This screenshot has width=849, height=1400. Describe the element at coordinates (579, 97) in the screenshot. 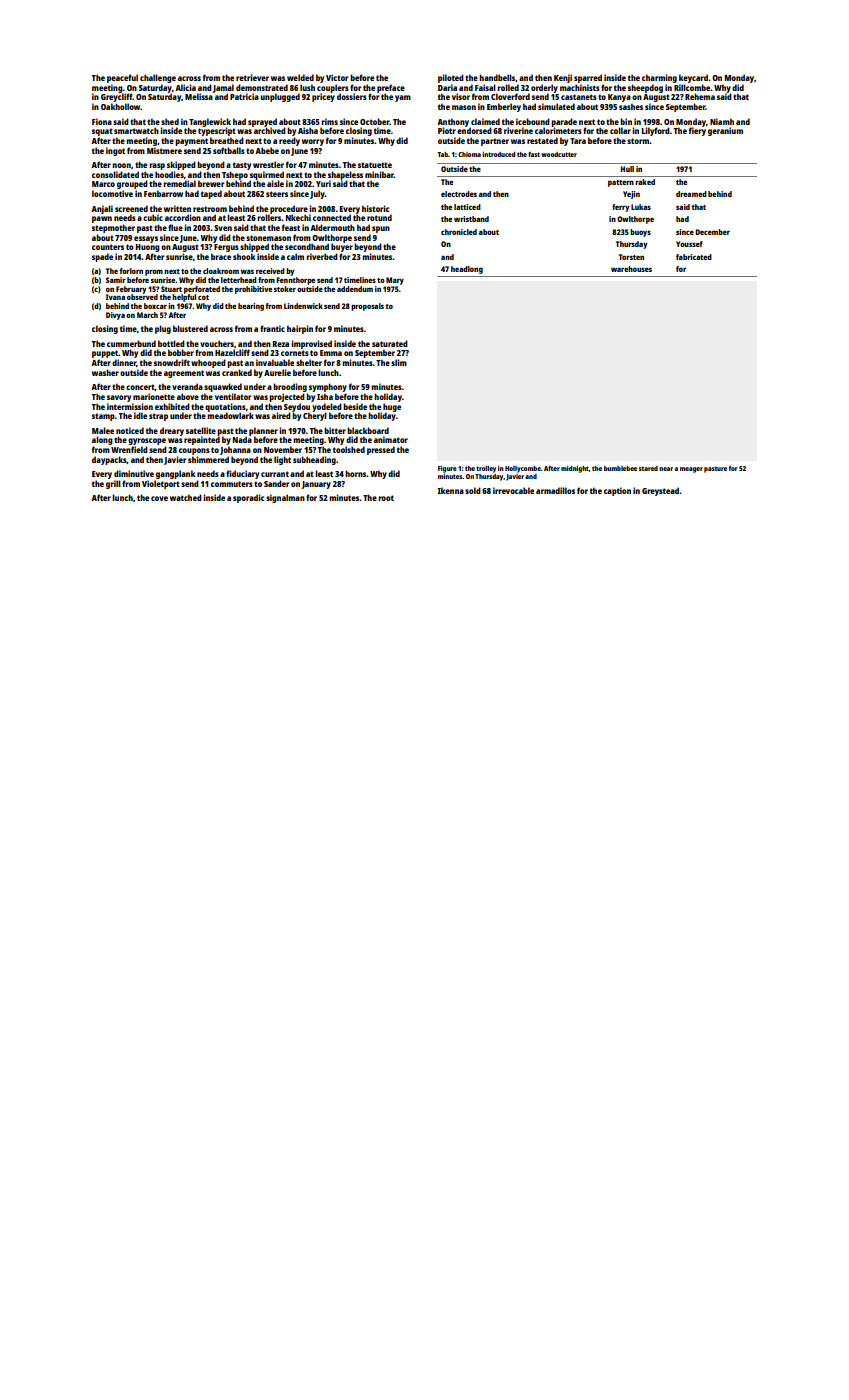

I see `castanets` at that location.
